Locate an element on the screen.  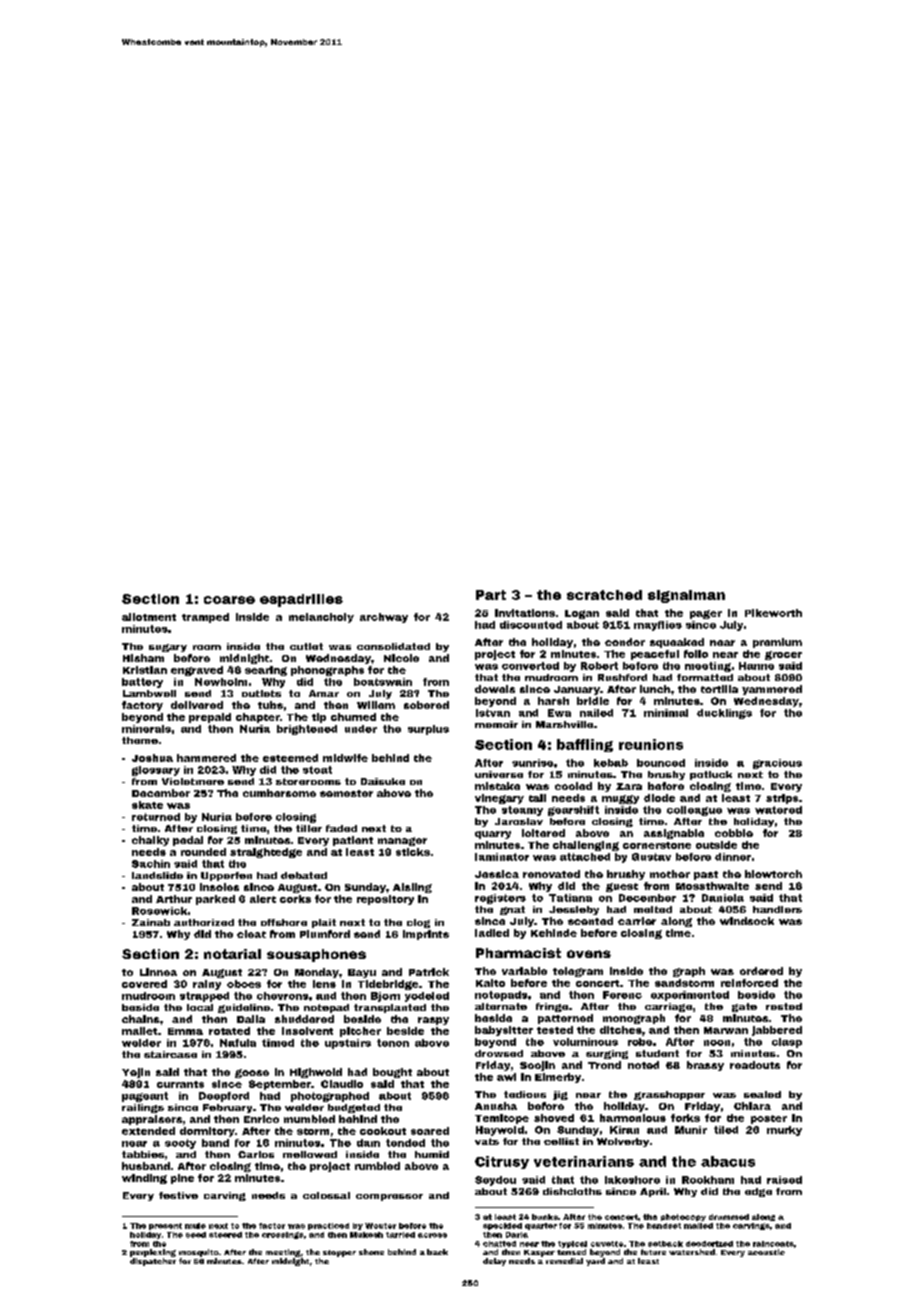
Pikeworth is located at coordinates (773, 613).
